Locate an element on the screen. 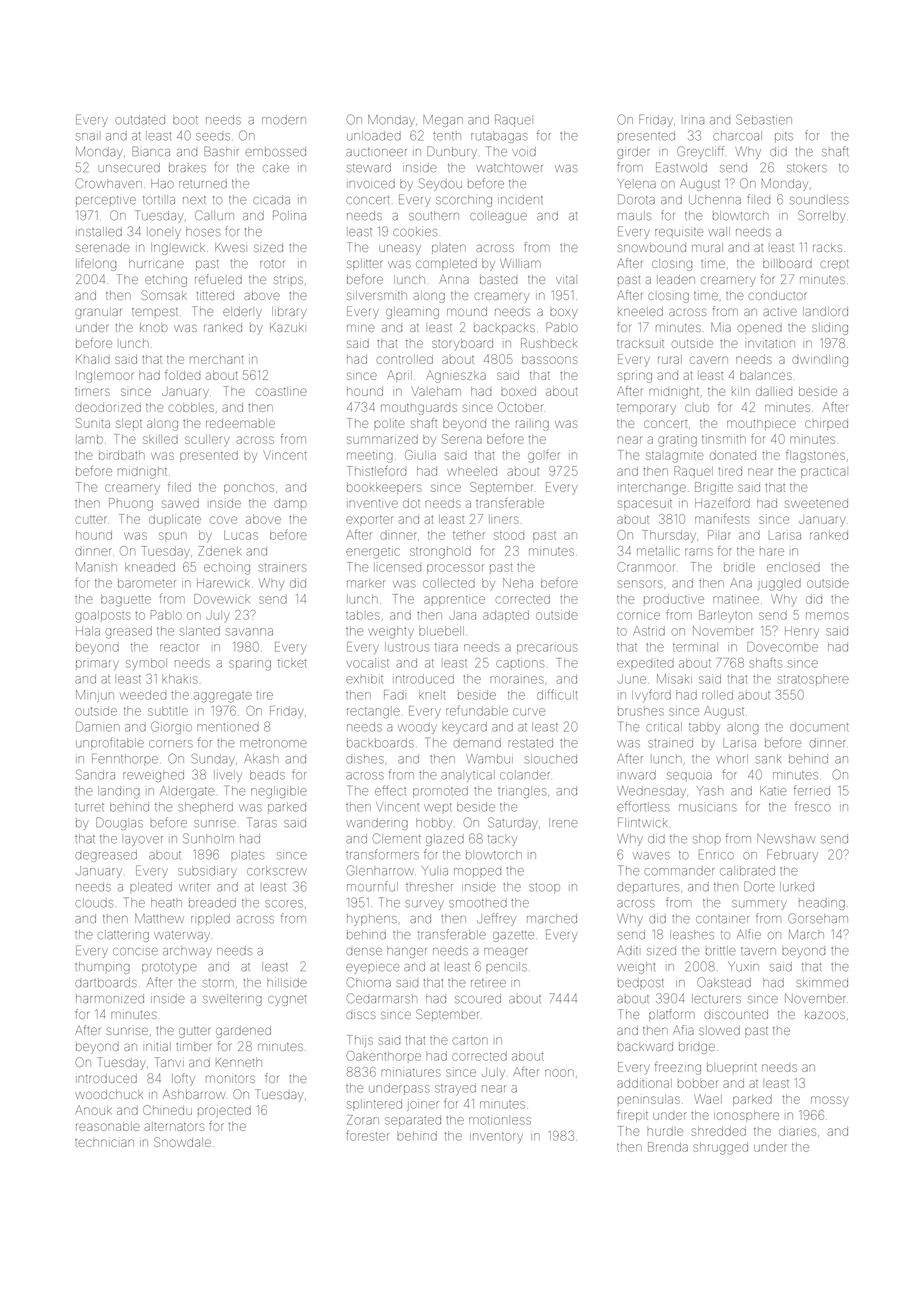 This screenshot has height=1308, width=924. waterway is located at coordinates (182, 936).
